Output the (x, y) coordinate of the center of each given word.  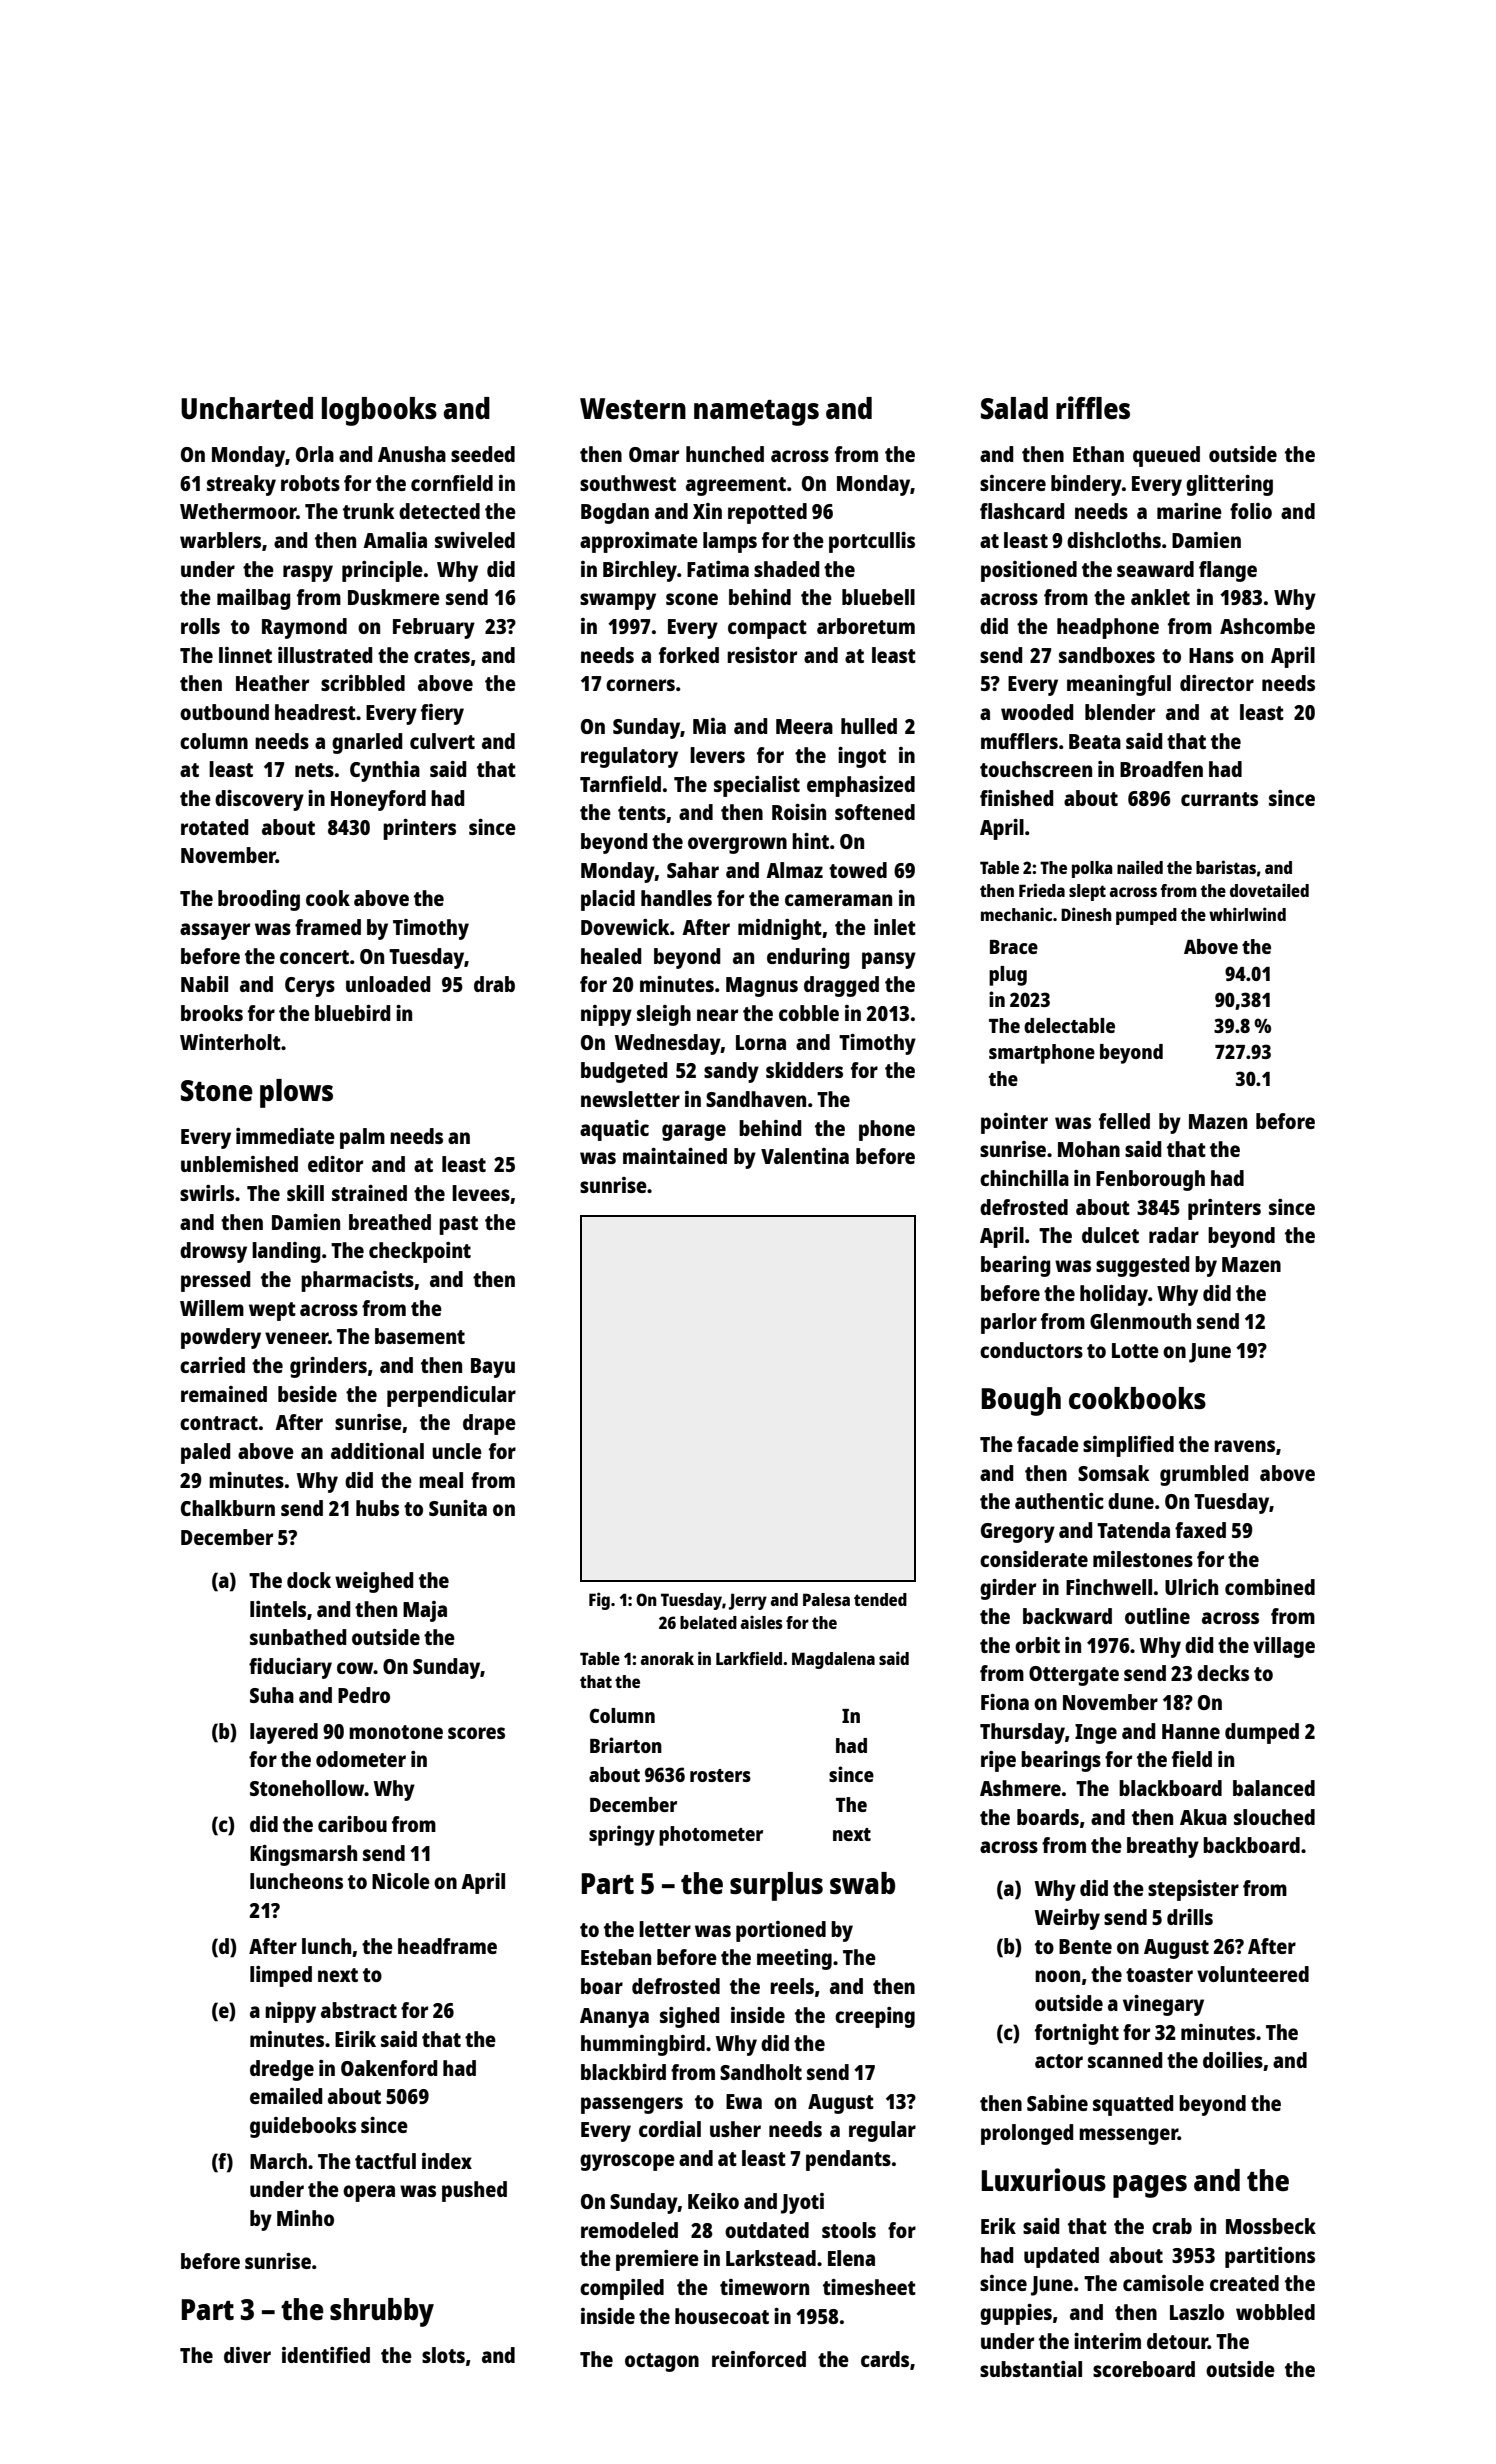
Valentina (805, 1156)
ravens (1244, 1446)
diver (247, 2355)
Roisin (799, 812)
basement (420, 1336)
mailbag (254, 599)
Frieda (1042, 890)
